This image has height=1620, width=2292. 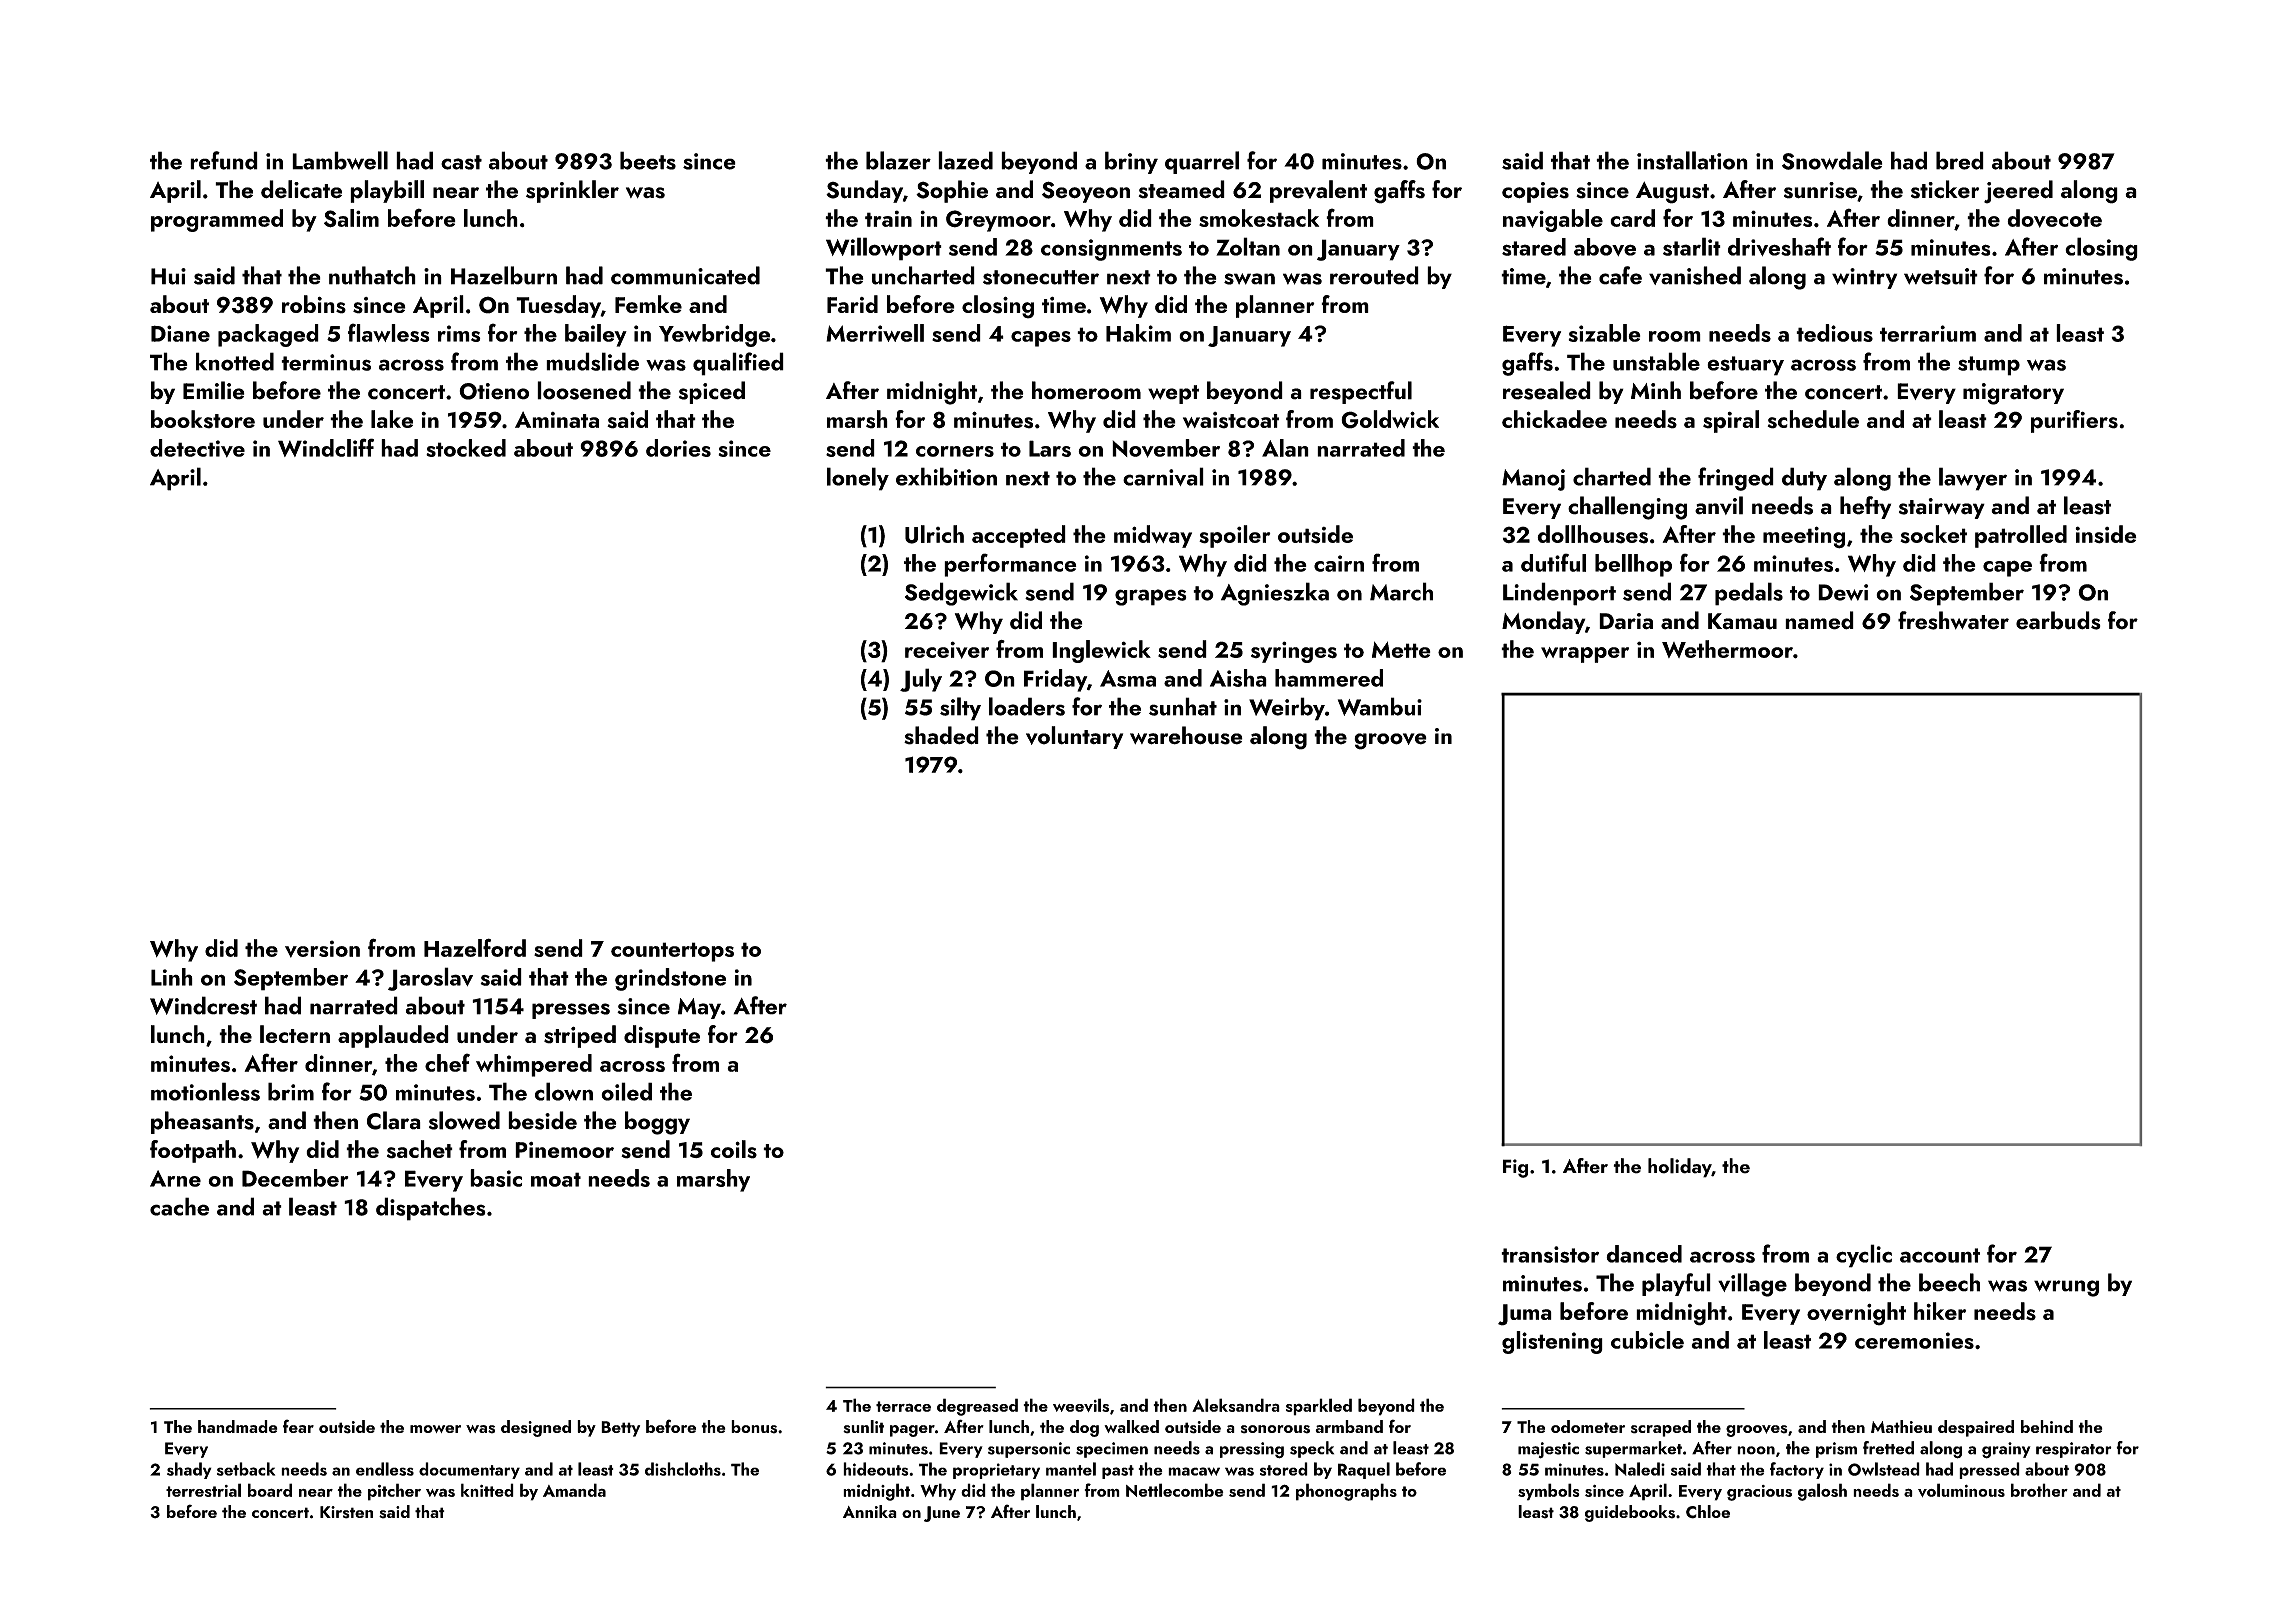 What do you see at coordinates (1585, 655) in the image?
I see `wrapper` at bounding box center [1585, 655].
